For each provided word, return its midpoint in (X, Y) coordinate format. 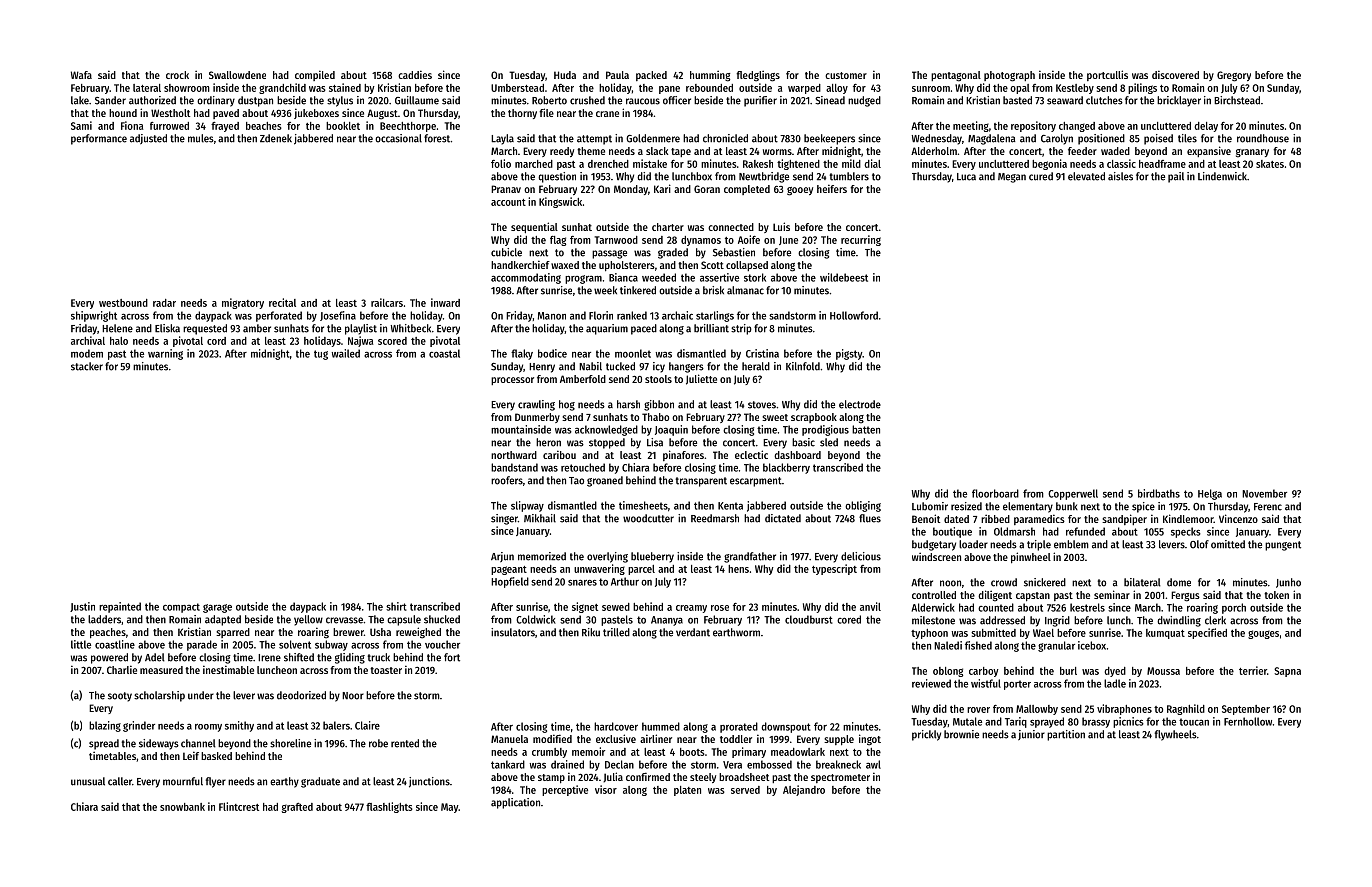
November (1264, 493)
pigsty (849, 354)
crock (177, 75)
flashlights (389, 807)
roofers (507, 480)
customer (846, 75)
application (515, 803)
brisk (713, 290)
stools (658, 379)
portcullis (1107, 75)
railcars (387, 302)
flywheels (1175, 735)
